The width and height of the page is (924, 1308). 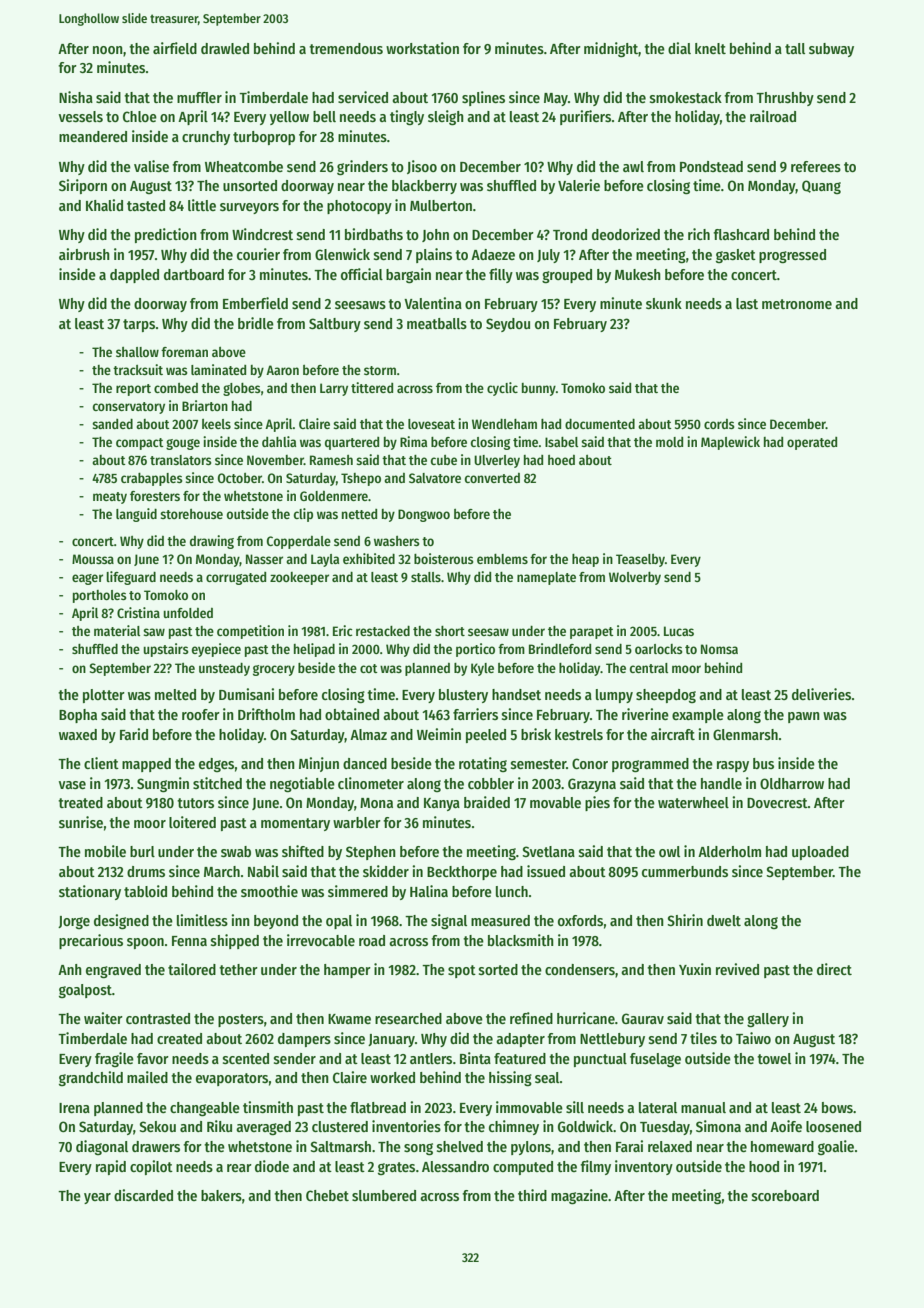 What do you see at coordinates (84, 254) in the page?
I see `airbrush` at bounding box center [84, 254].
